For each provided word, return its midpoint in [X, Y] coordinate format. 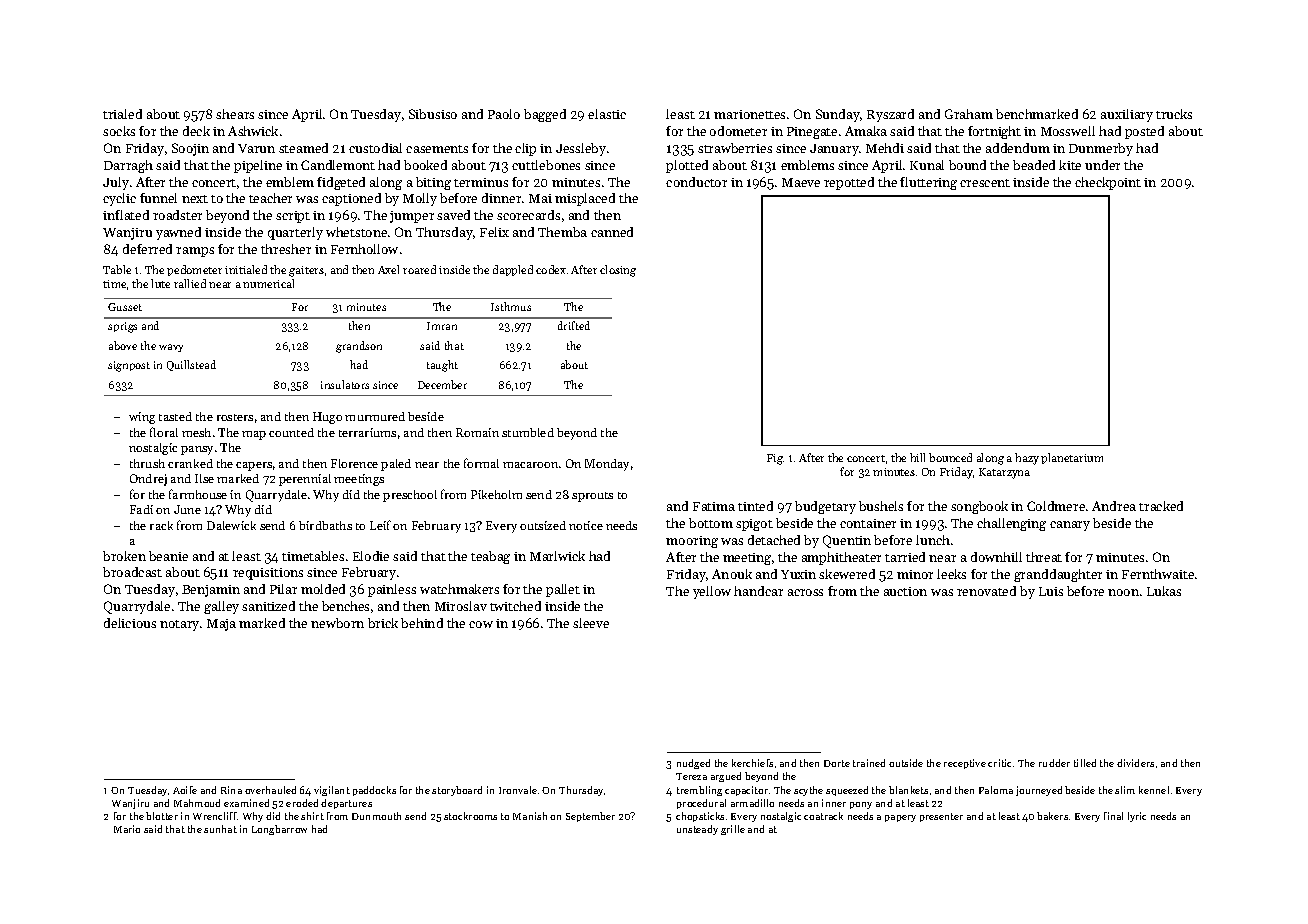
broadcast [132, 572]
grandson [359, 347]
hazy [1027, 459]
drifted [574, 325]
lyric [1137, 817]
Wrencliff [215, 816]
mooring [692, 542]
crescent [985, 183]
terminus [481, 182]
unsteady [697, 830]
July [116, 183]
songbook [979, 507]
